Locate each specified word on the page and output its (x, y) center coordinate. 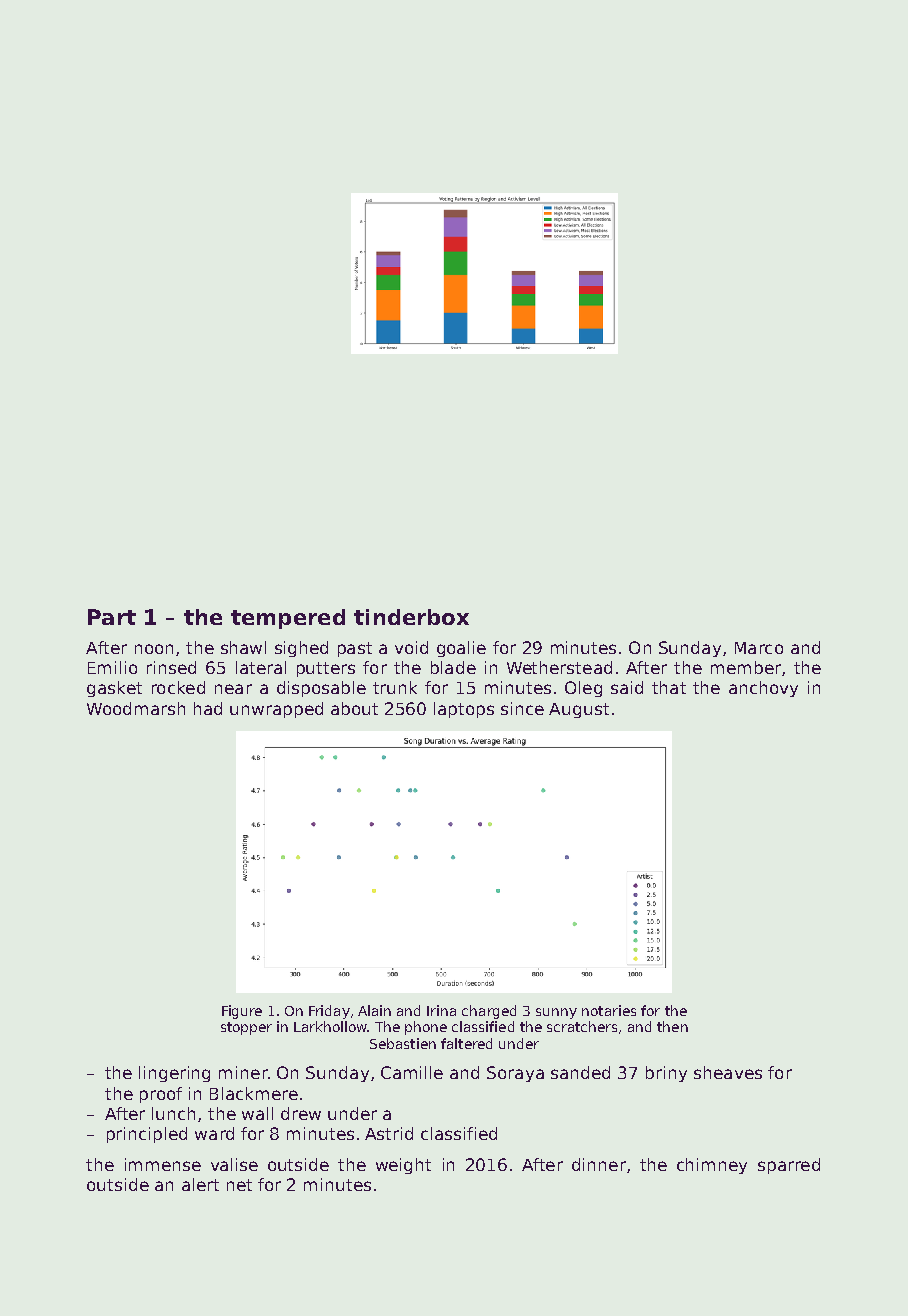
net (239, 1185)
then (672, 1026)
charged (489, 1012)
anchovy (763, 689)
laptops (464, 710)
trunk (395, 687)
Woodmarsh (136, 708)
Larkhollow (330, 1026)
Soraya (515, 1074)
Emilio (112, 667)
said (627, 687)
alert (200, 1184)
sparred (789, 1166)
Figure (242, 1012)
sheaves (728, 1072)
